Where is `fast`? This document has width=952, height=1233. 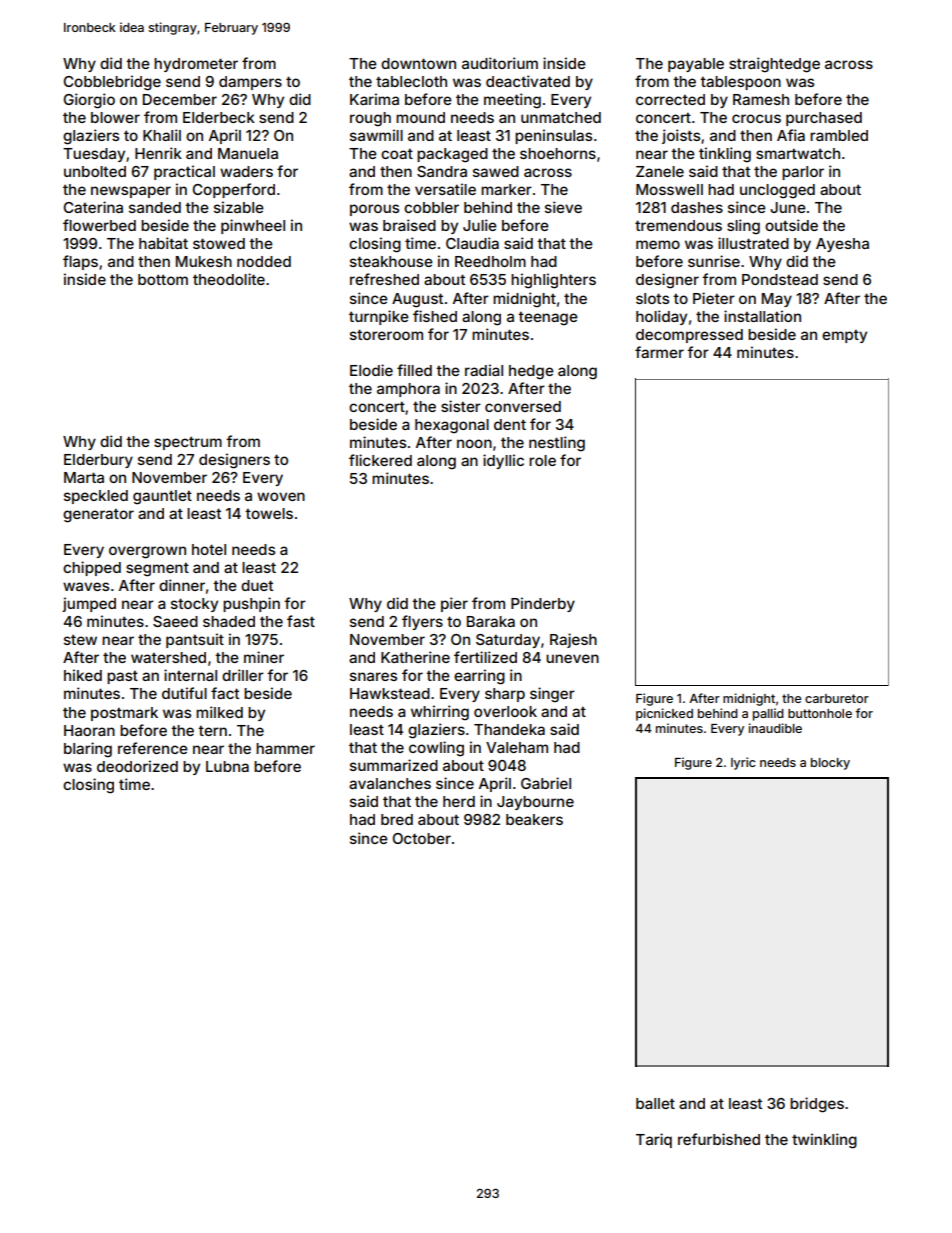
fast is located at coordinates (301, 621).
